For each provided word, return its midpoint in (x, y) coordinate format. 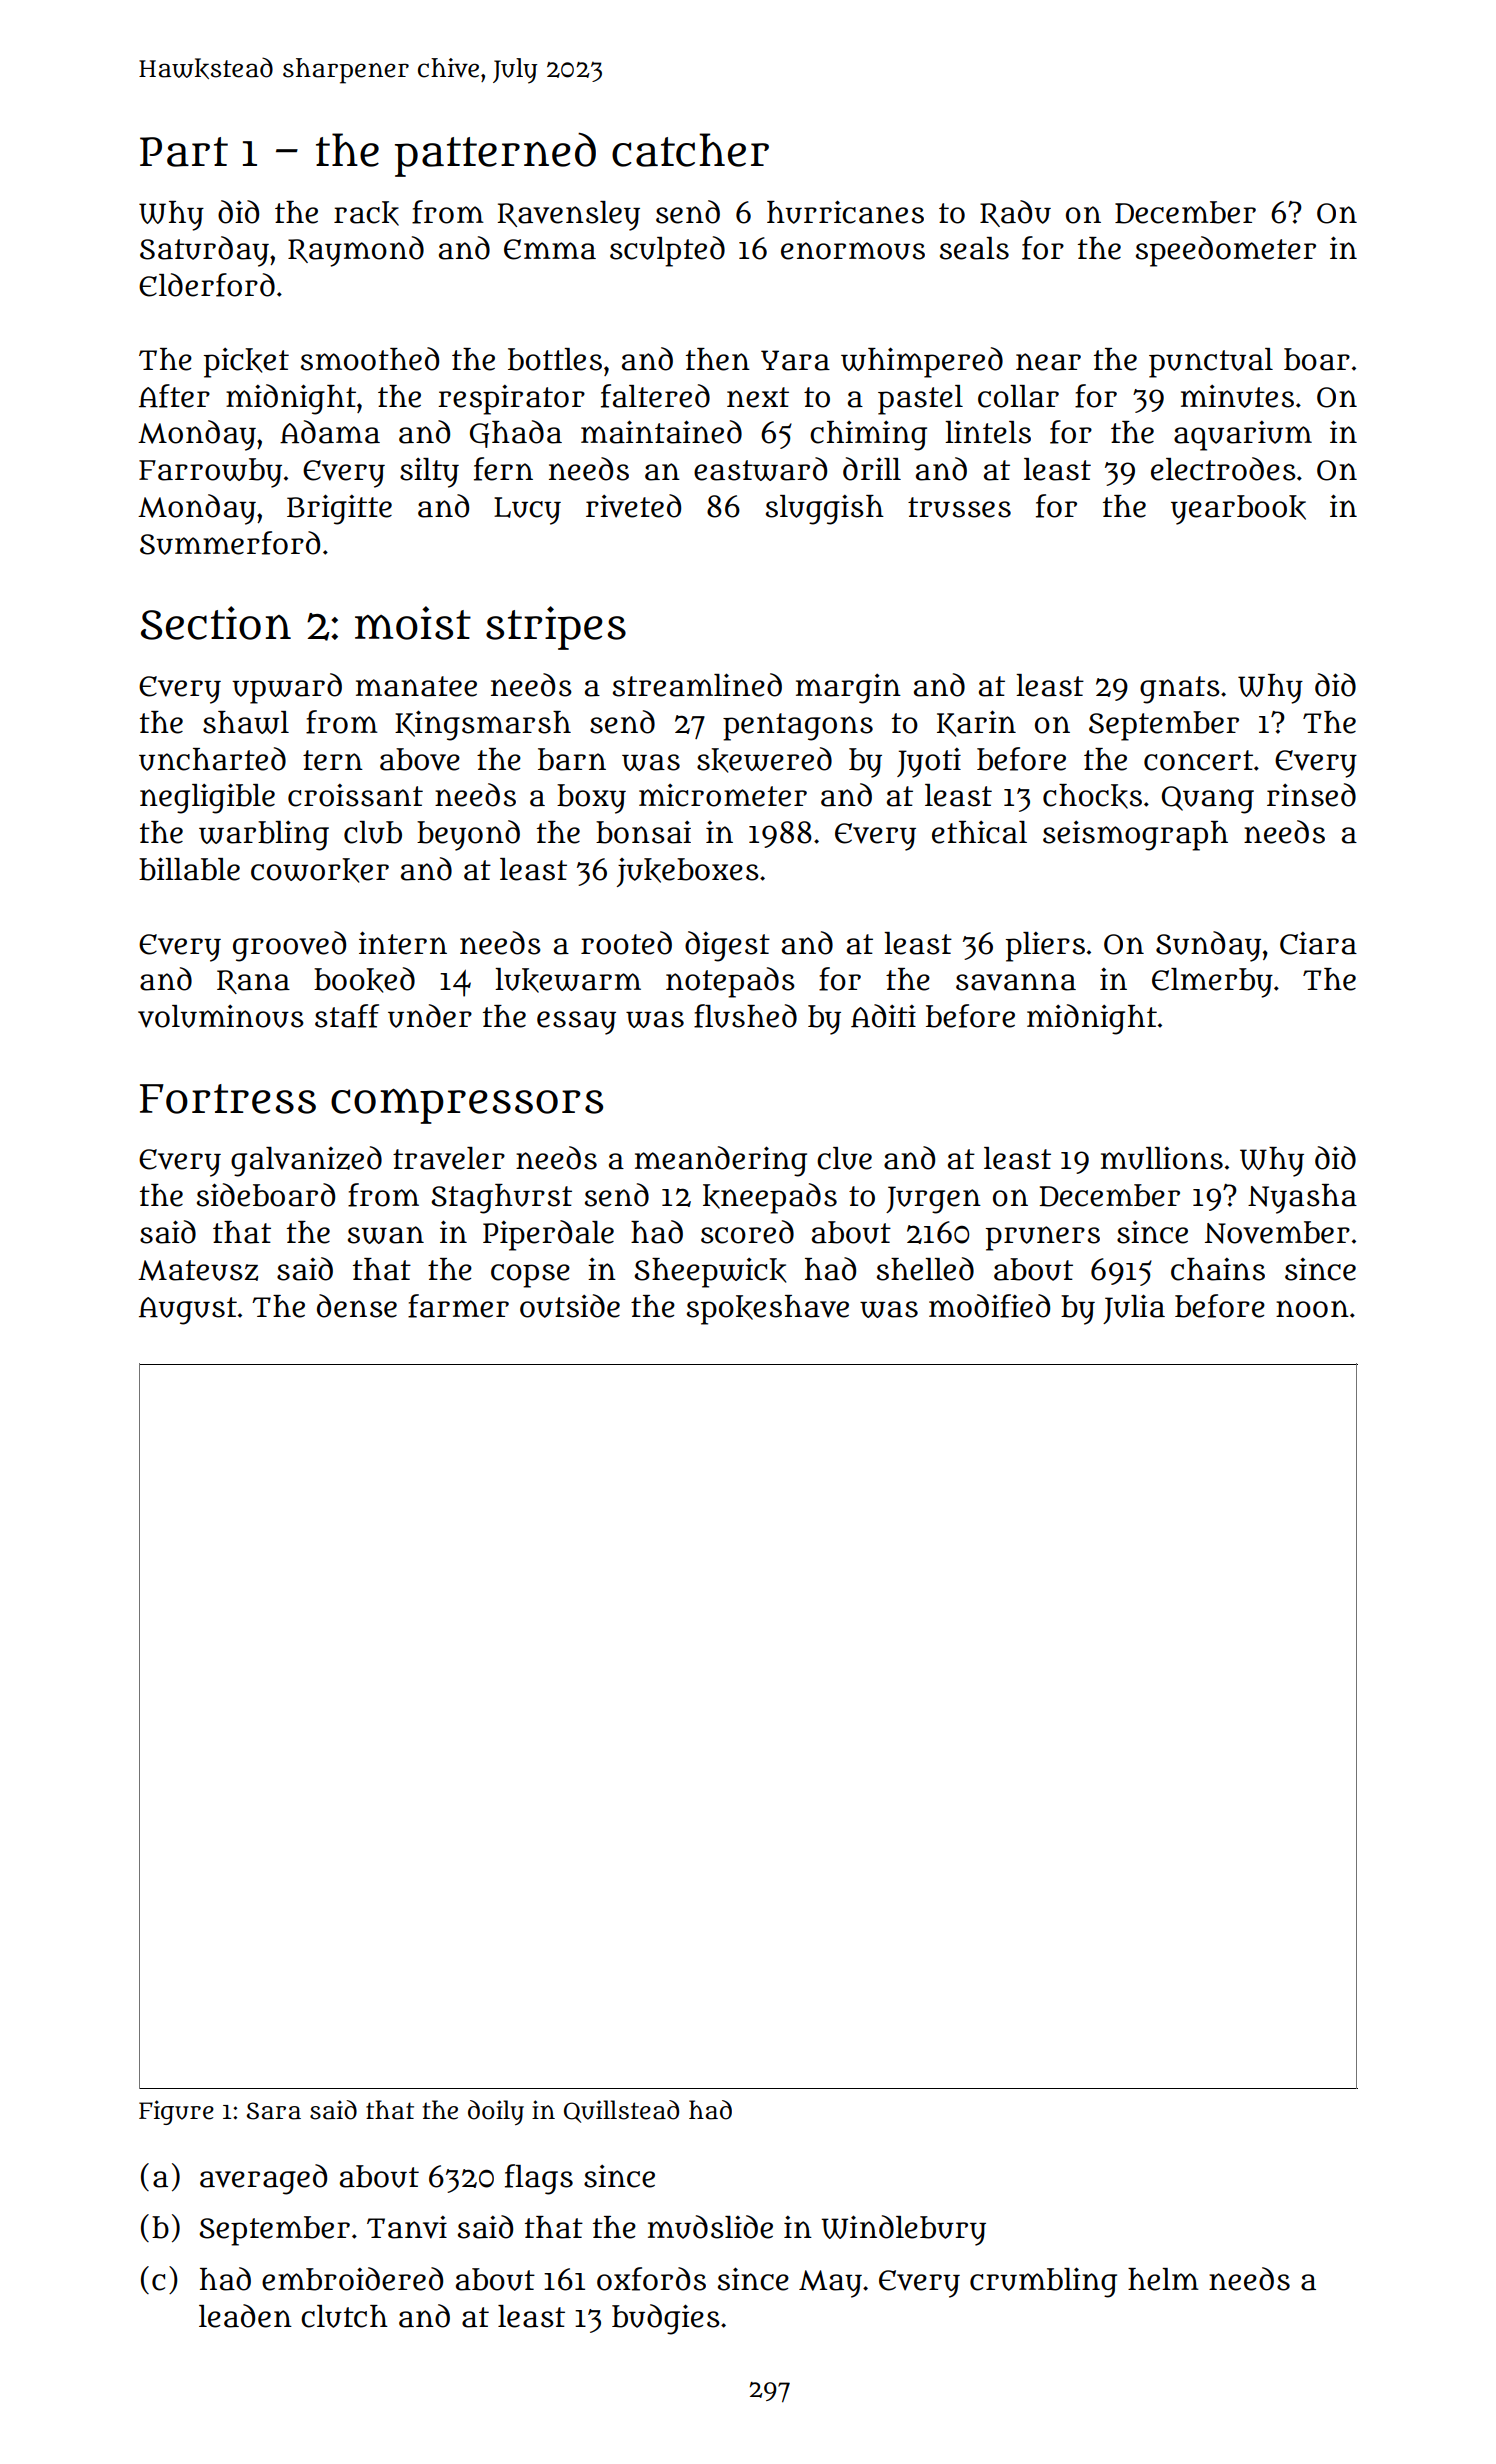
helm (1163, 2279)
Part (184, 152)
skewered (764, 760)
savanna (1016, 982)
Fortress (228, 1099)
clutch (344, 2316)
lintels (988, 432)
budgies (666, 2319)
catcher (690, 150)
